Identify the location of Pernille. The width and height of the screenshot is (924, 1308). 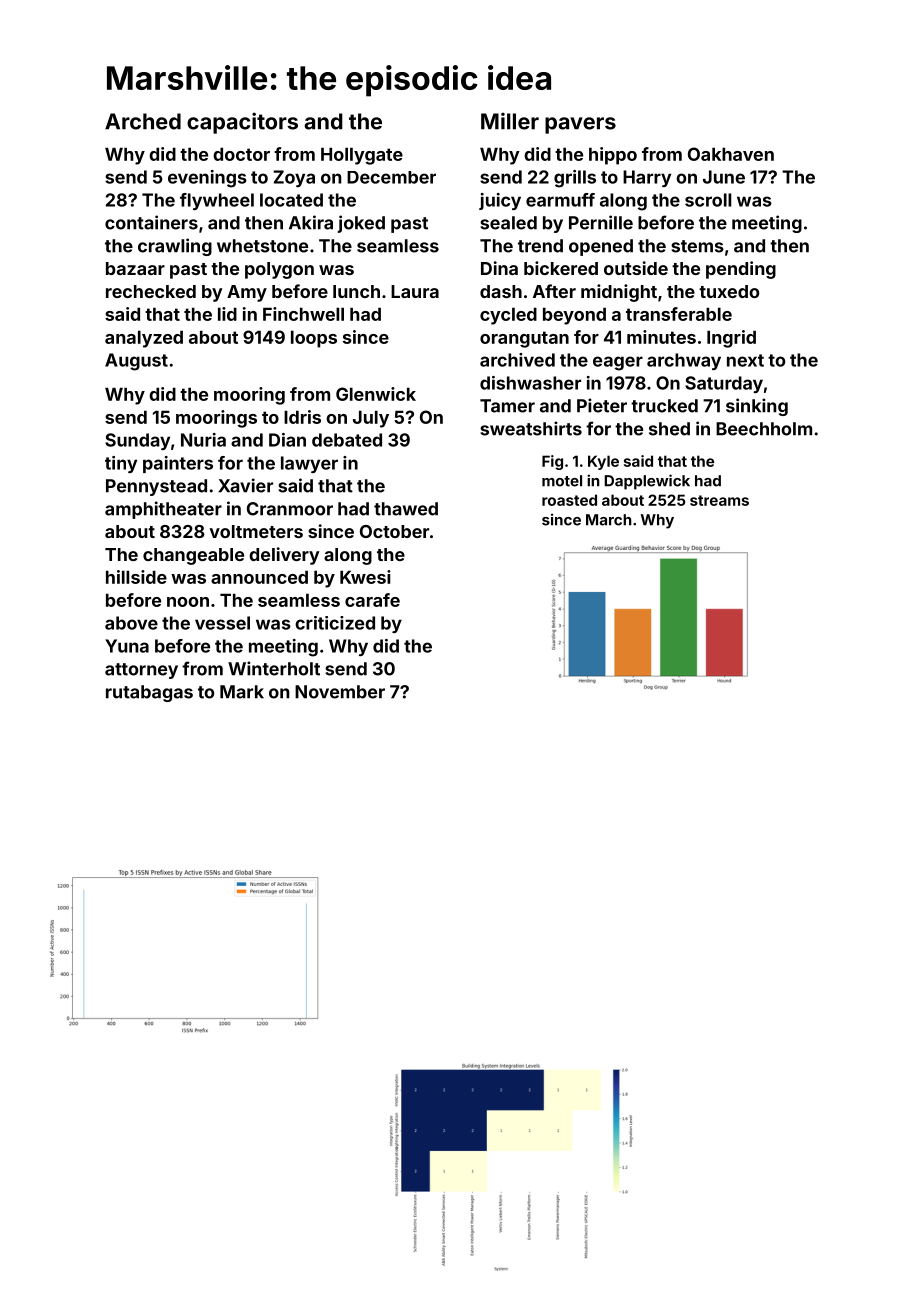
(601, 222).
